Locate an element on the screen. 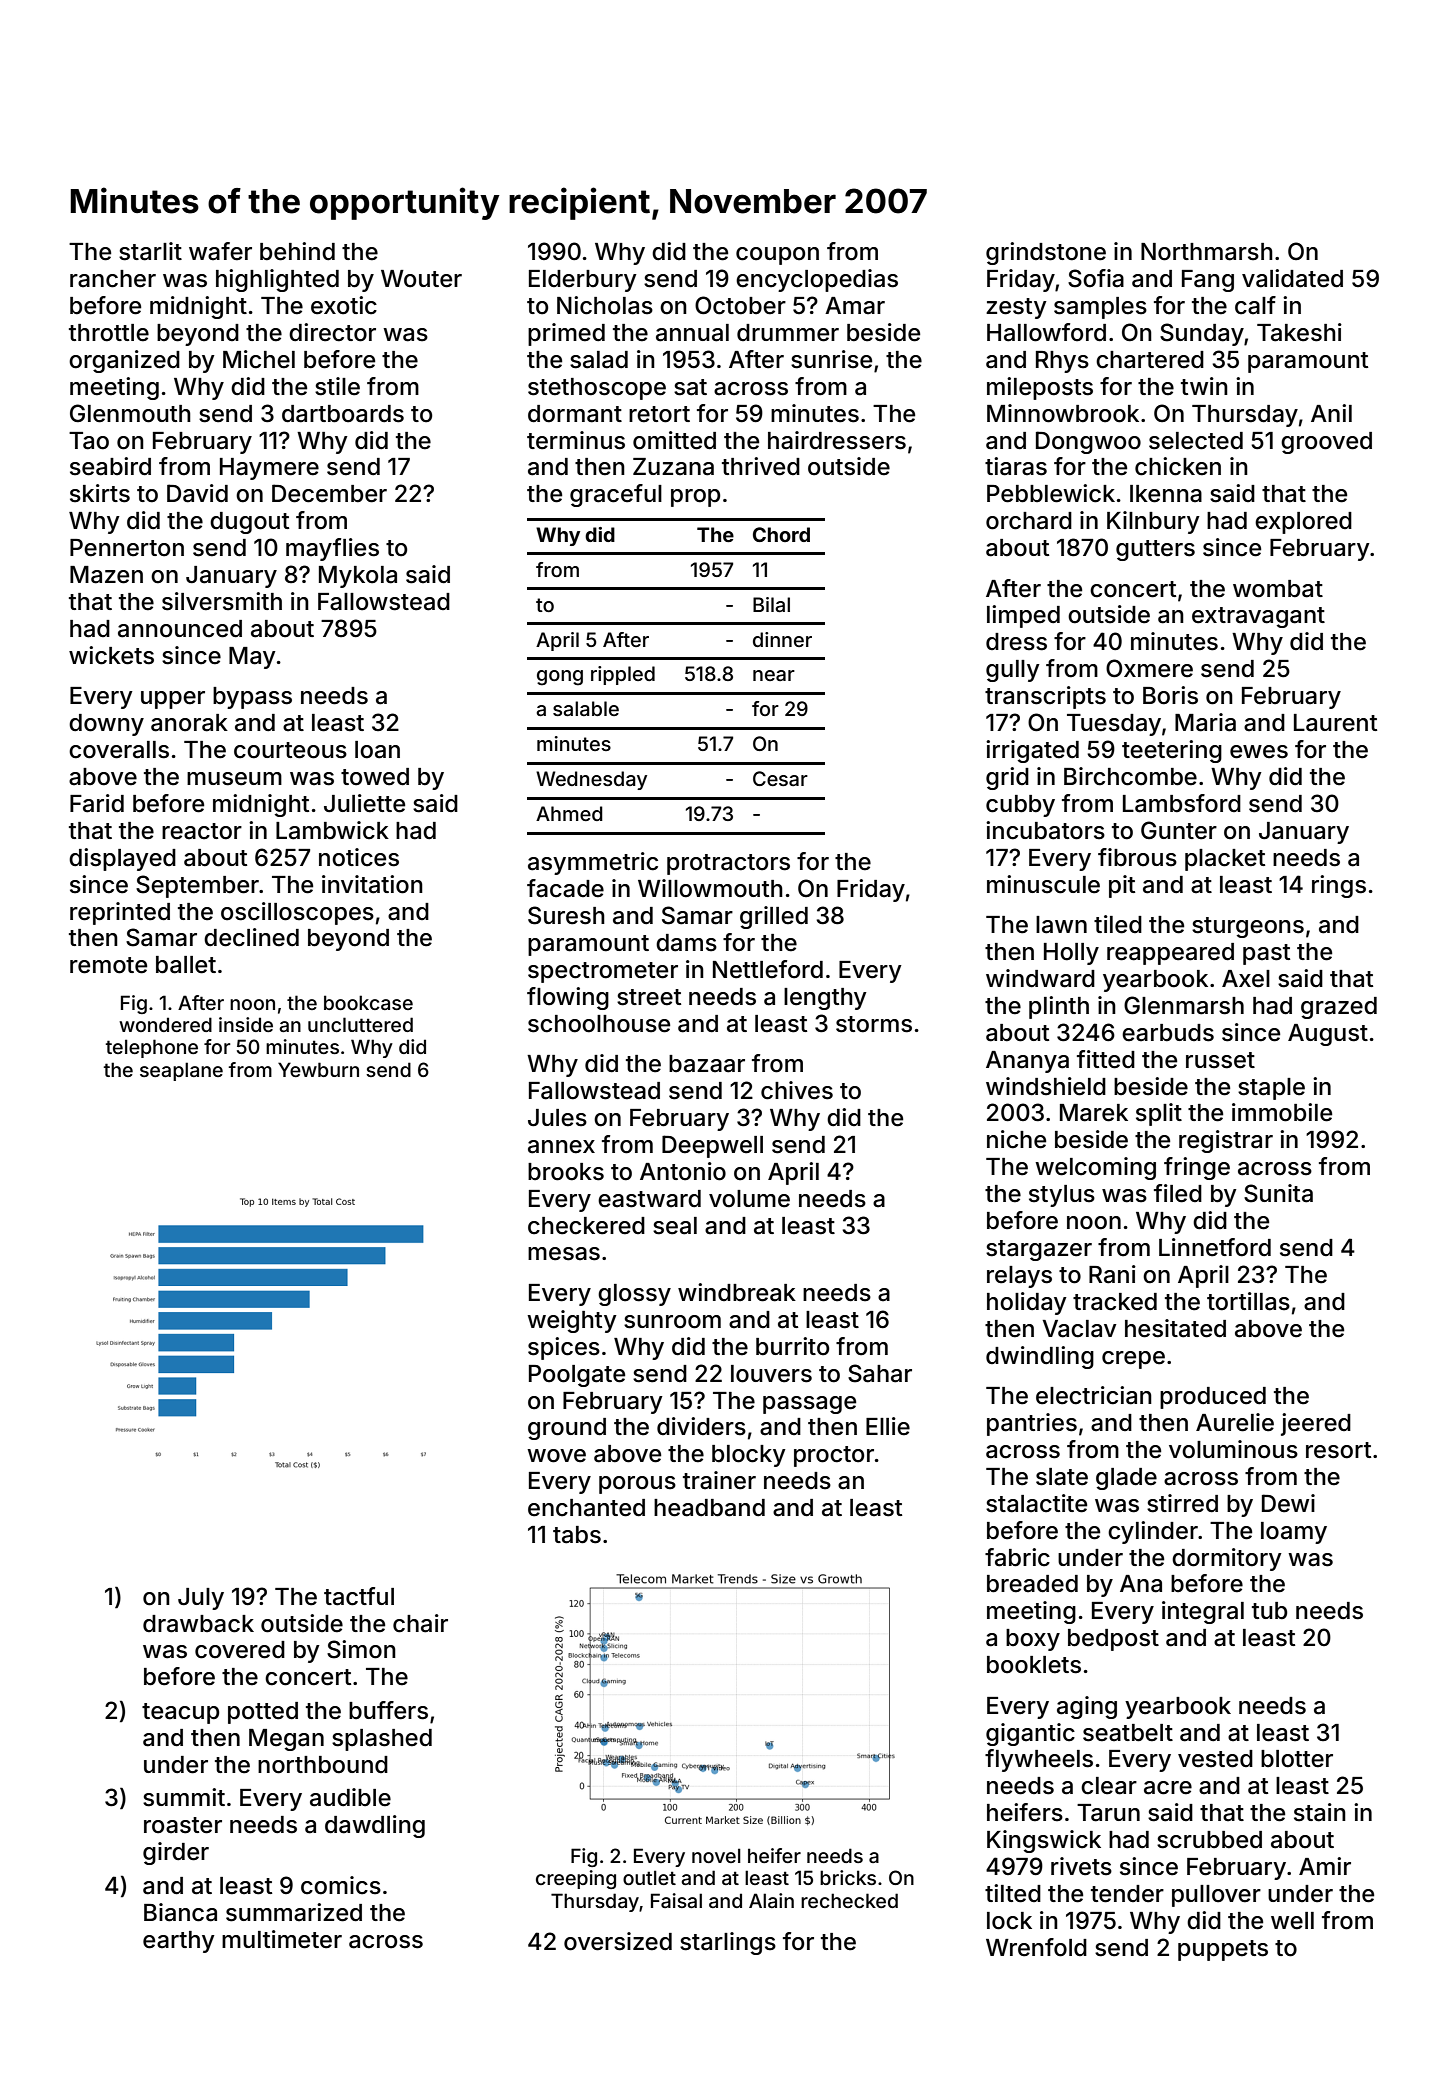 The width and height of the screenshot is (1450, 2100). bookcase is located at coordinates (368, 1002).
